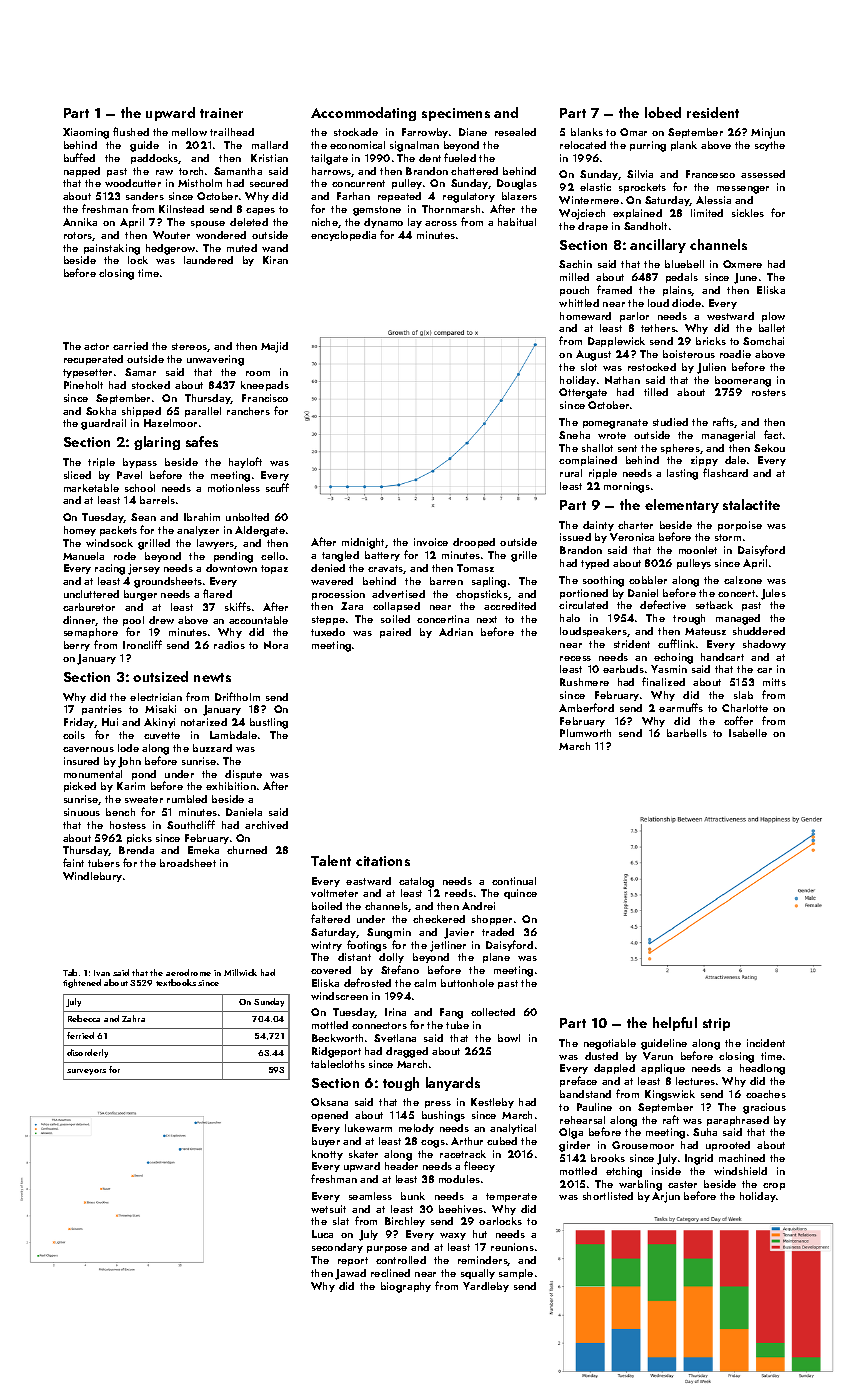  Describe the element at coordinates (188, 863) in the screenshot. I see `broadsheet` at that location.
